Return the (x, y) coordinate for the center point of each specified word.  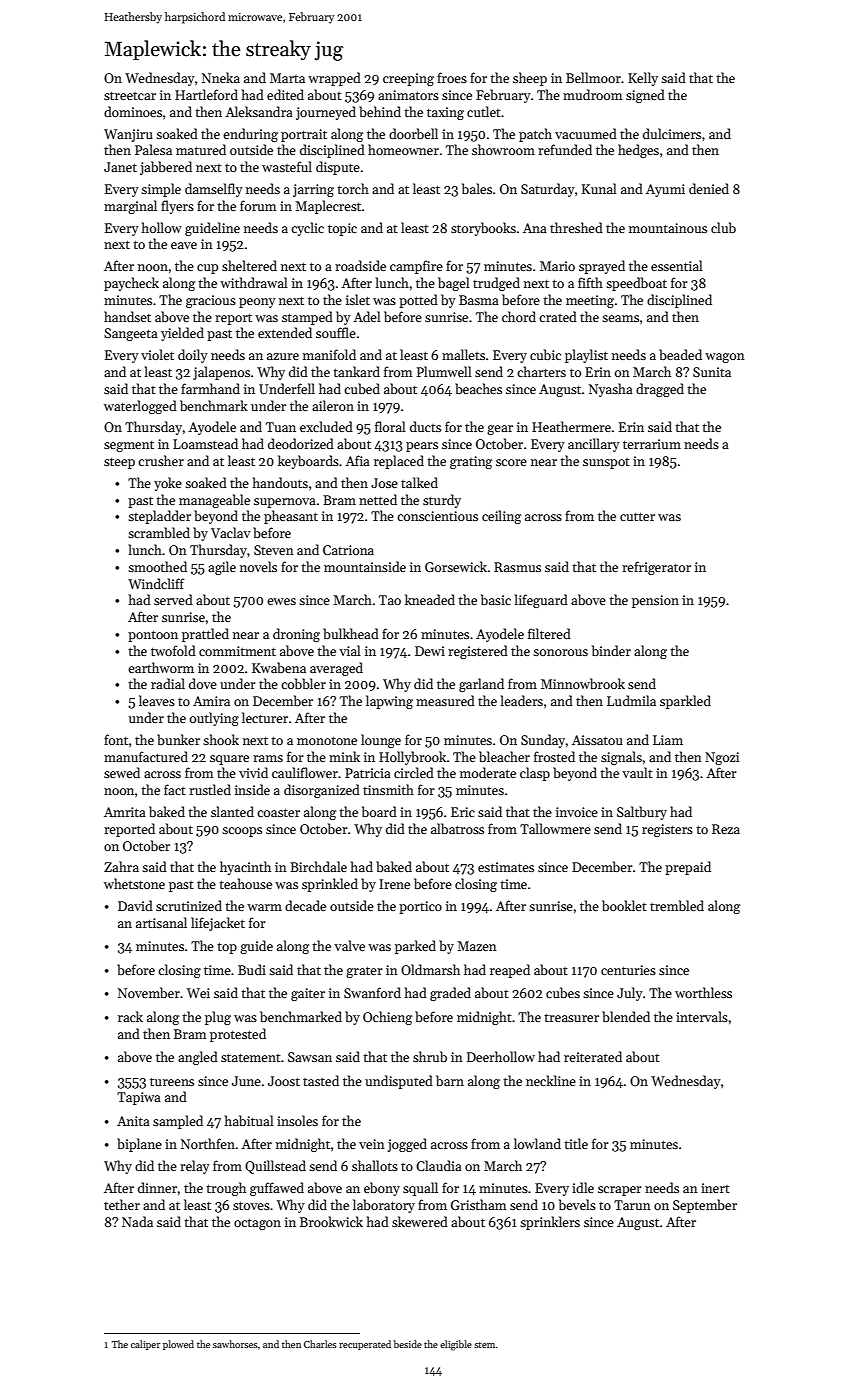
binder (611, 650)
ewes (281, 601)
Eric (463, 812)
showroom (503, 149)
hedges (638, 151)
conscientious (437, 516)
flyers (177, 207)
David (135, 905)
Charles (320, 1344)
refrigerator (656, 568)
